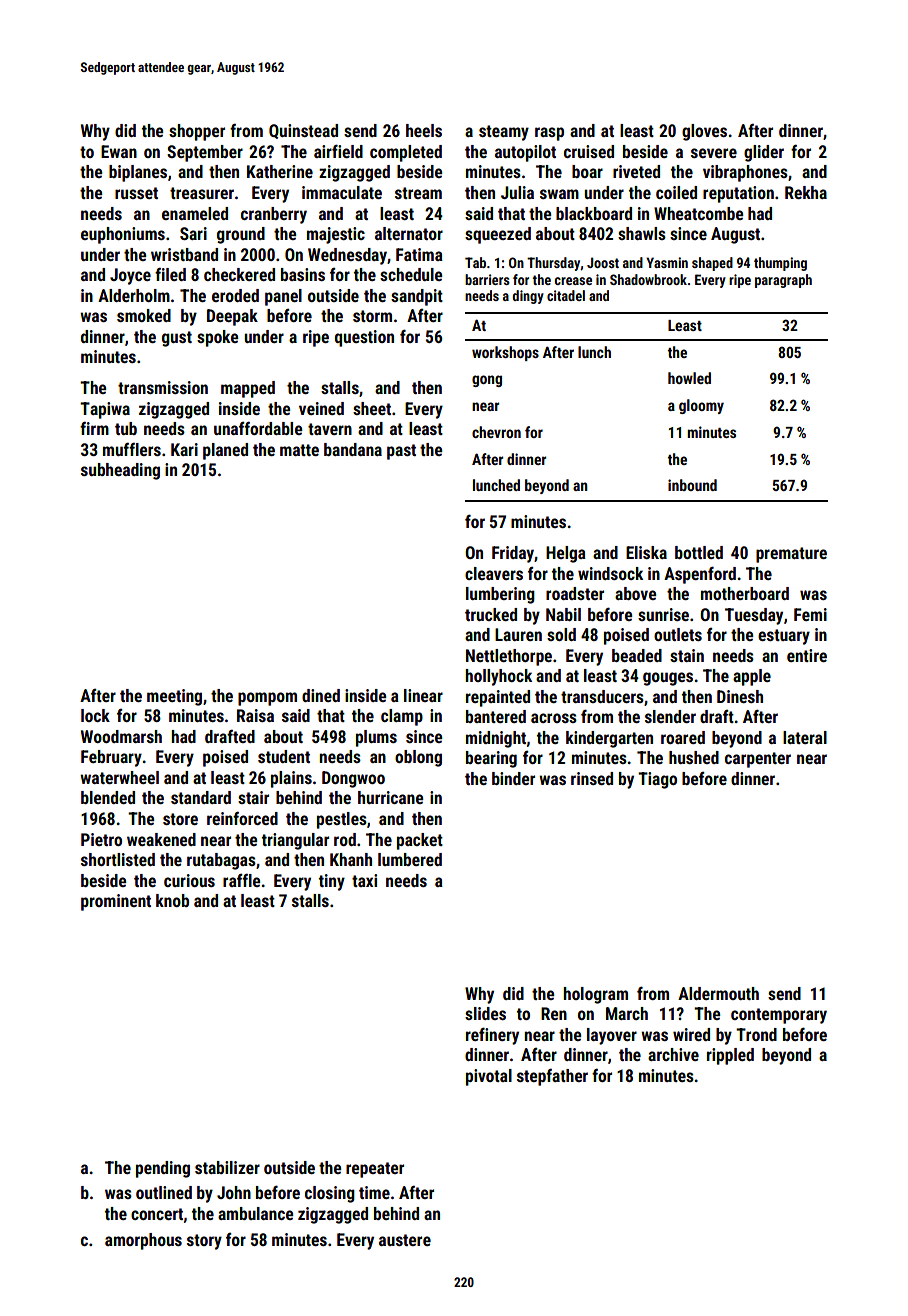  What do you see at coordinates (116, 902) in the image?
I see `prominent` at bounding box center [116, 902].
